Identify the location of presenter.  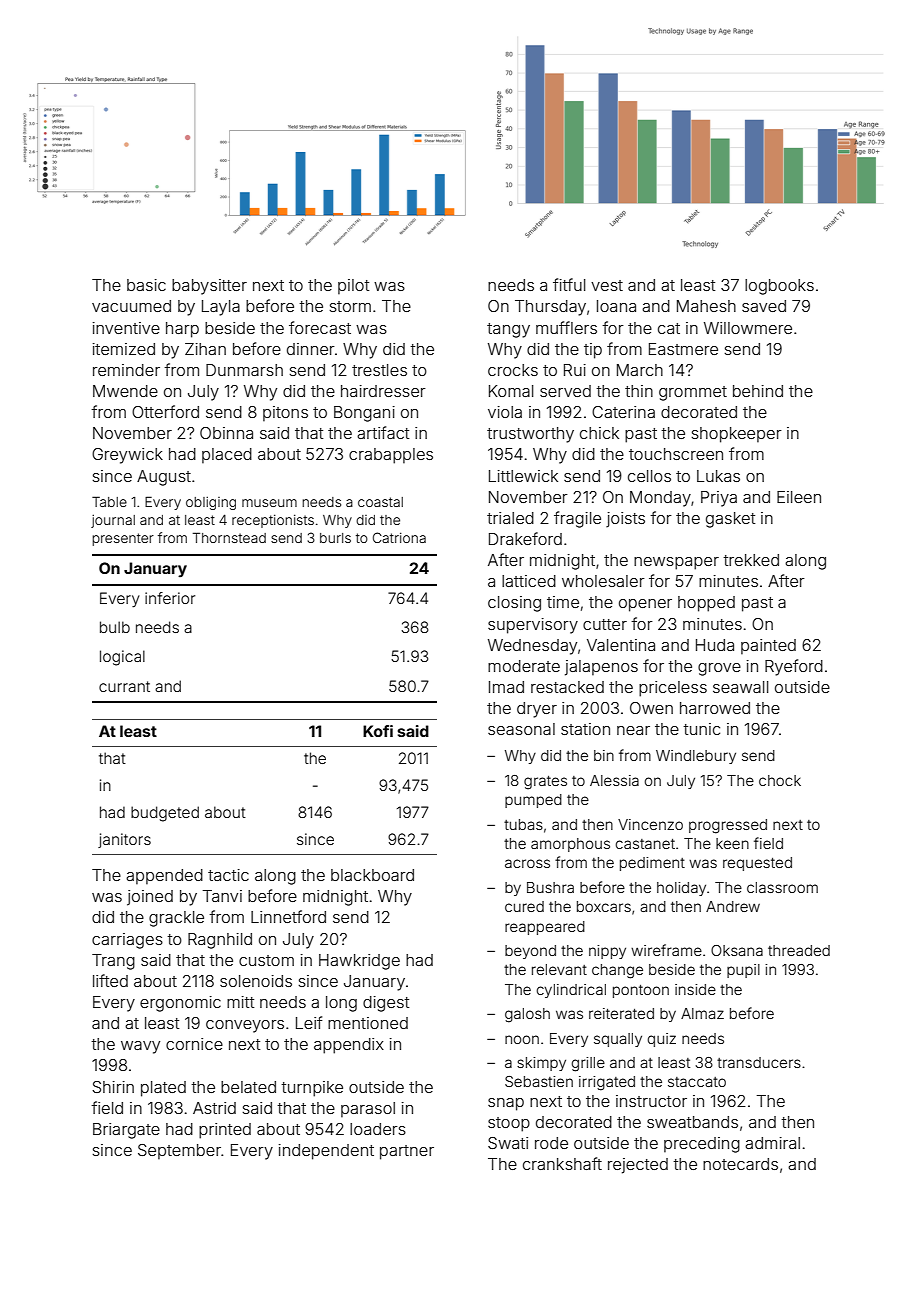
(123, 539).
